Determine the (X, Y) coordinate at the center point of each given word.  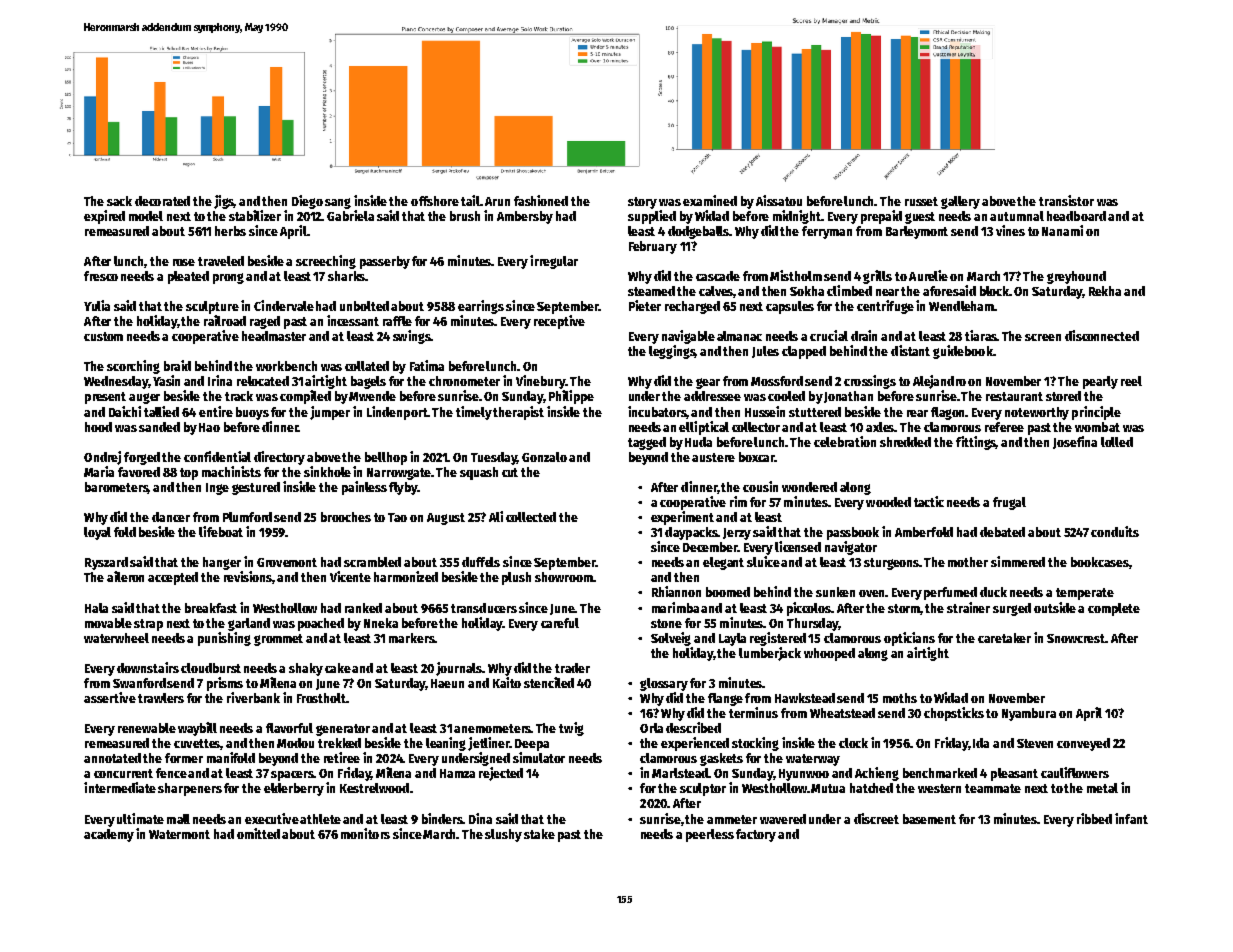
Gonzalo (544, 457)
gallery (960, 202)
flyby (403, 488)
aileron (125, 576)
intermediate (120, 787)
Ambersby (525, 217)
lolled (1117, 442)
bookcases (1100, 562)
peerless (710, 835)
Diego (307, 202)
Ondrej (102, 458)
